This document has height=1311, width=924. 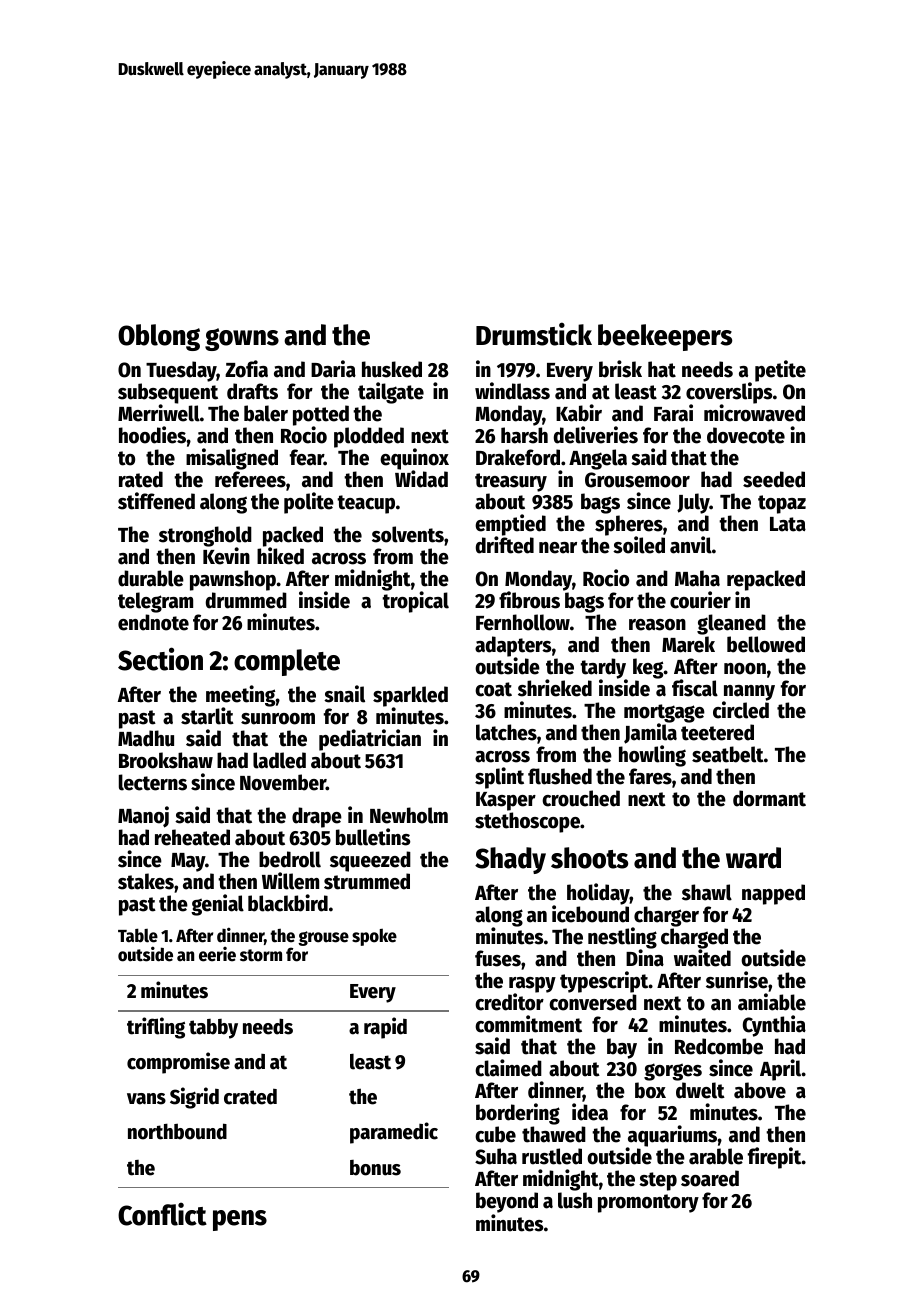 I want to click on Fernhollow, so click(x=523, y=622).
